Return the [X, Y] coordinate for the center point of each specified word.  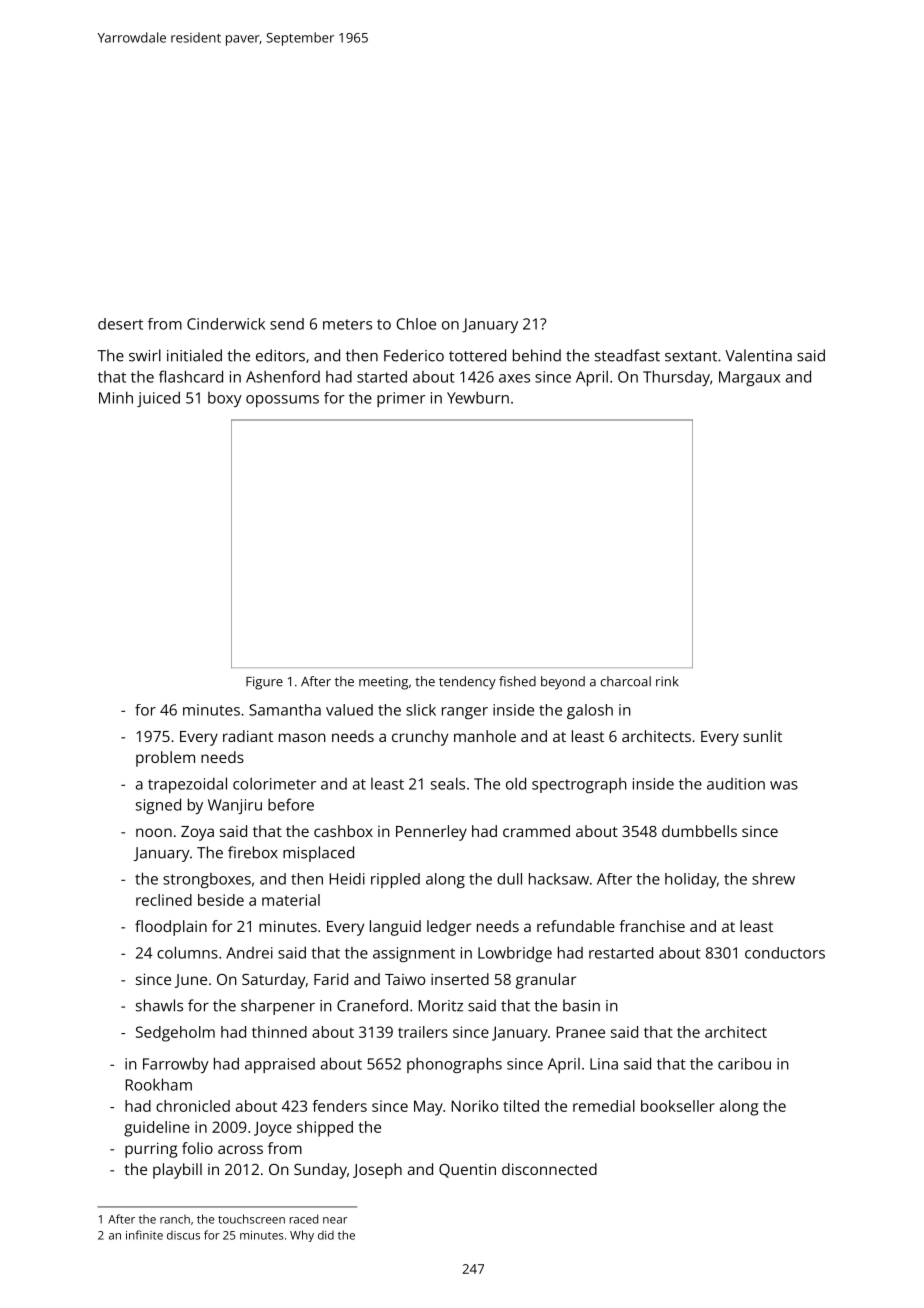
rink [667, 681]
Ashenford [283, 376]
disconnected [549, 1169]
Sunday [320, 1171]
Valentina [758, 355]
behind [537, 355]
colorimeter [274, 783]
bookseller [678, 1106]
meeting [383, 683]
